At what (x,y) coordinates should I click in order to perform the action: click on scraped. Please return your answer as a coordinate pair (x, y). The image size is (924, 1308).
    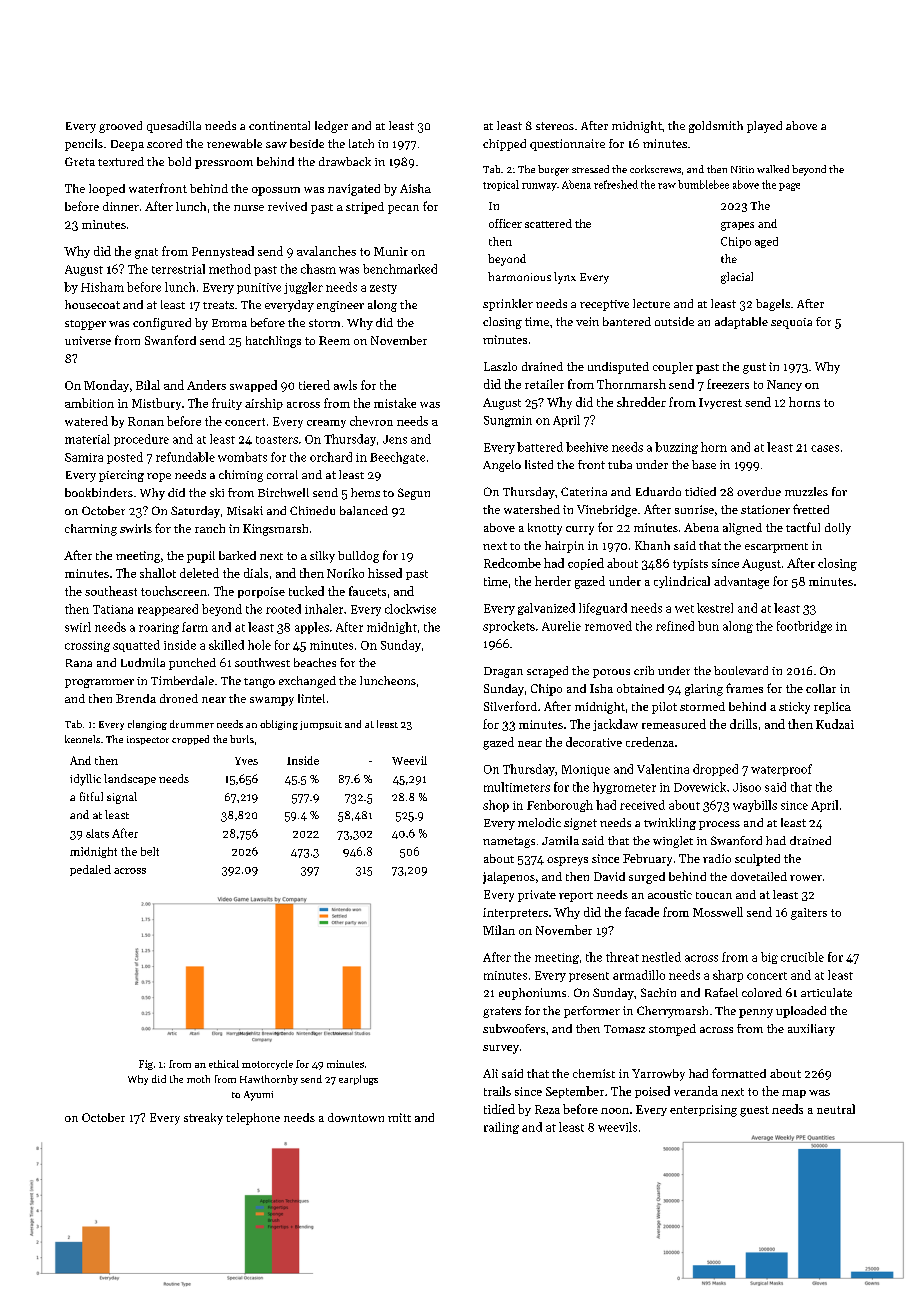
    Looking at the image, I should click on (547, 672).
